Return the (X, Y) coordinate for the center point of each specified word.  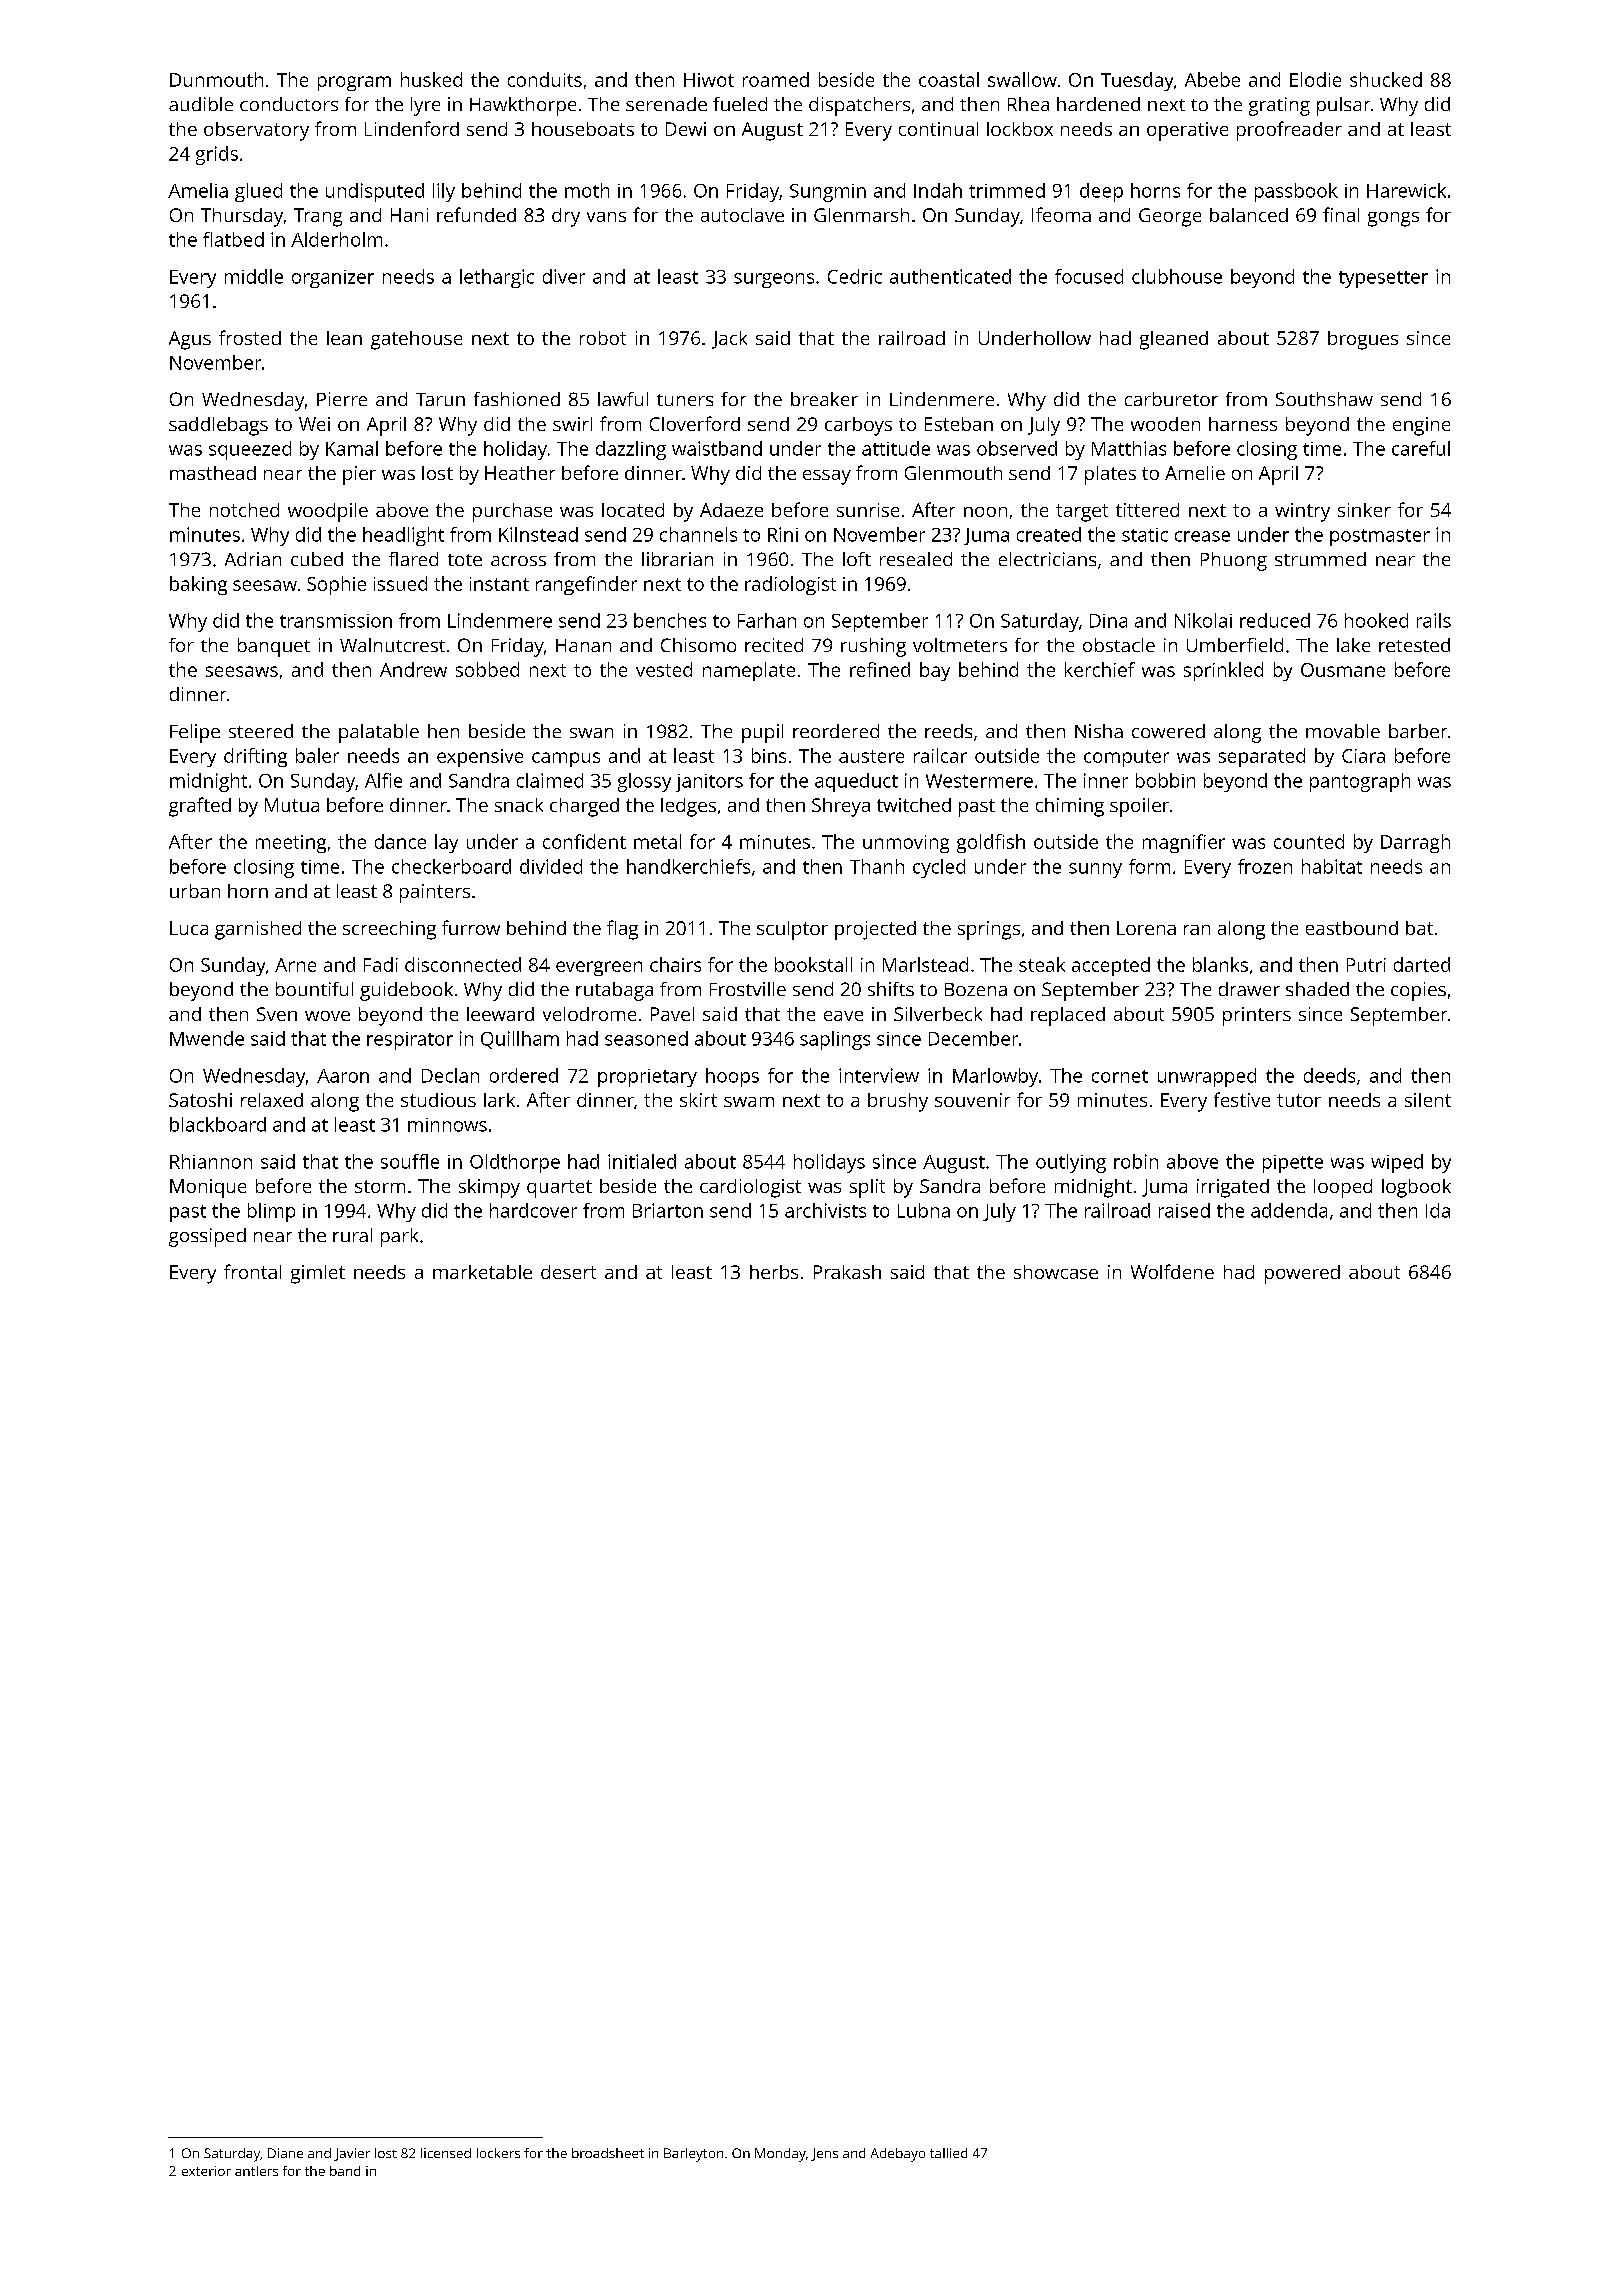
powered (1302, 1274)
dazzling (631, 450)
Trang (318, 217)
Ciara (1363, 756)
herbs (774, 1272)
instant (499, 584)
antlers (256, 2171)
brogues (1363, 340)
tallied (948, 2153)
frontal (252, 1271)
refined (880, 669)
